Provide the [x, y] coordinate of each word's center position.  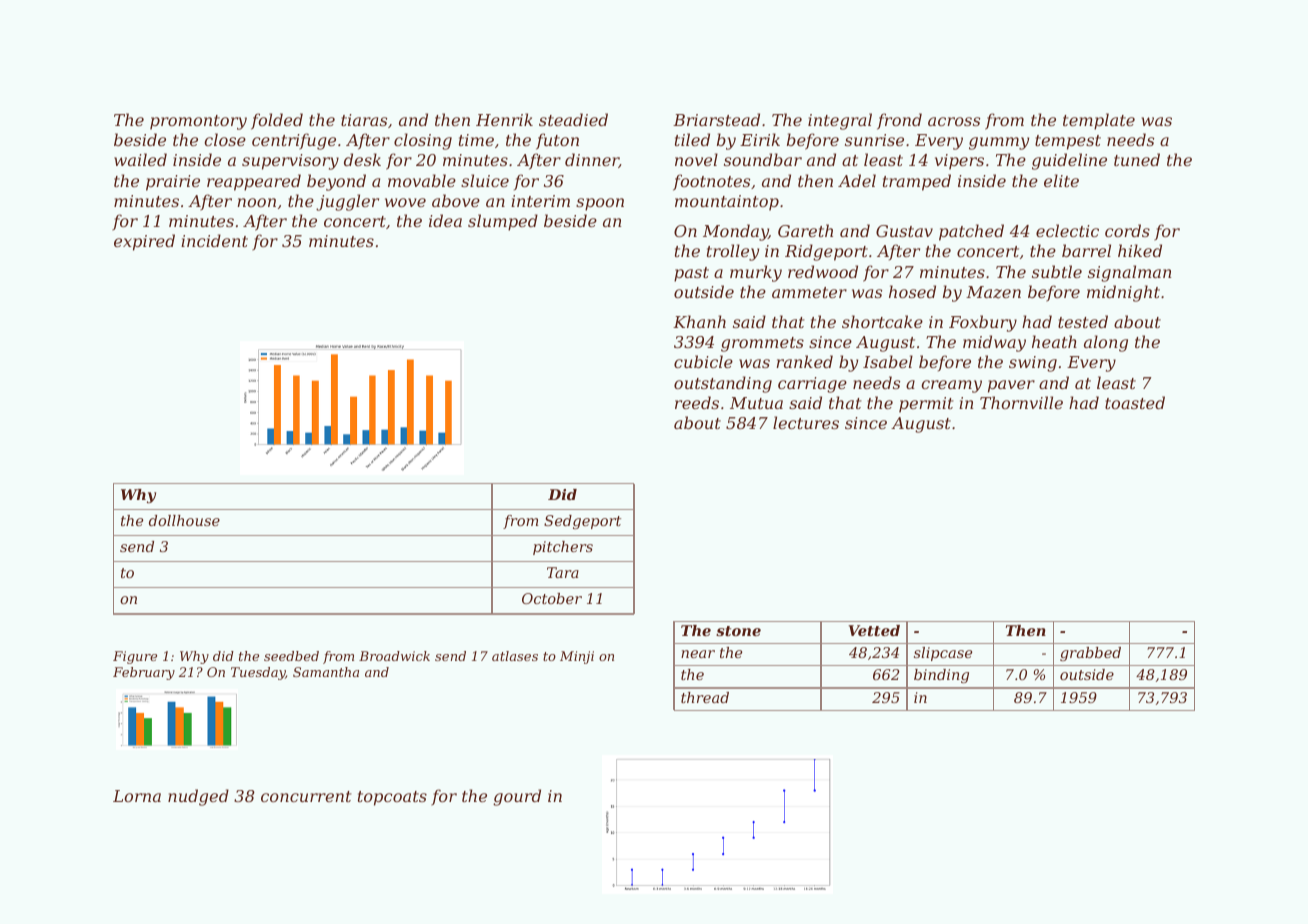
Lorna [137, 796]
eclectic [1067, 230]
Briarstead [716, 119]
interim [540, 201]
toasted [1135, 402]
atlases [515, 656]
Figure [135, 657]
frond [899, 121]
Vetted [874, 630]
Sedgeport [582, 522]
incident [214, 240]
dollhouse [184, 520]
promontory [198, 122]
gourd [517, 797]
